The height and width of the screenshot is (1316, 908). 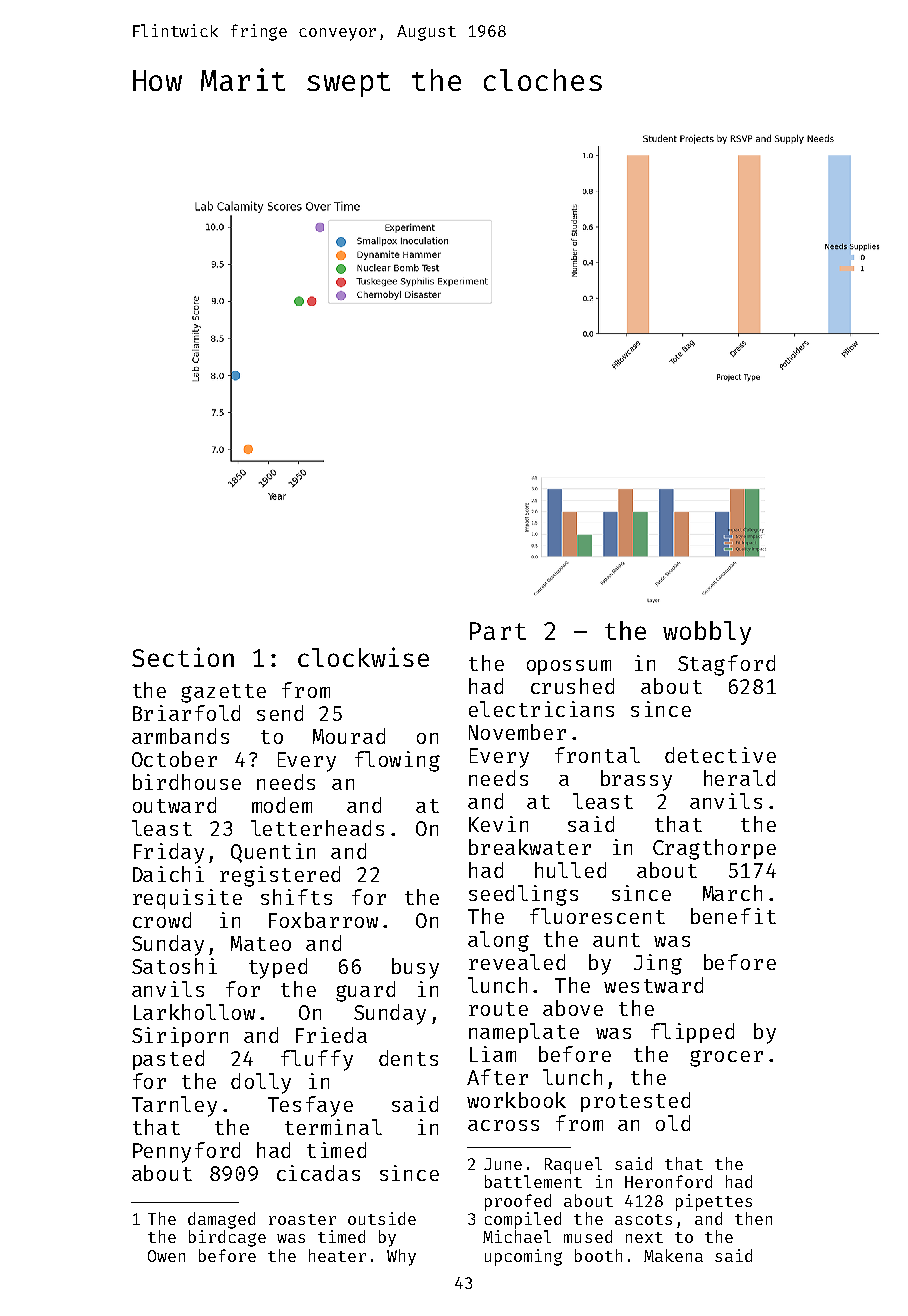 I want to click on Section, so click(x=183, y=657).
